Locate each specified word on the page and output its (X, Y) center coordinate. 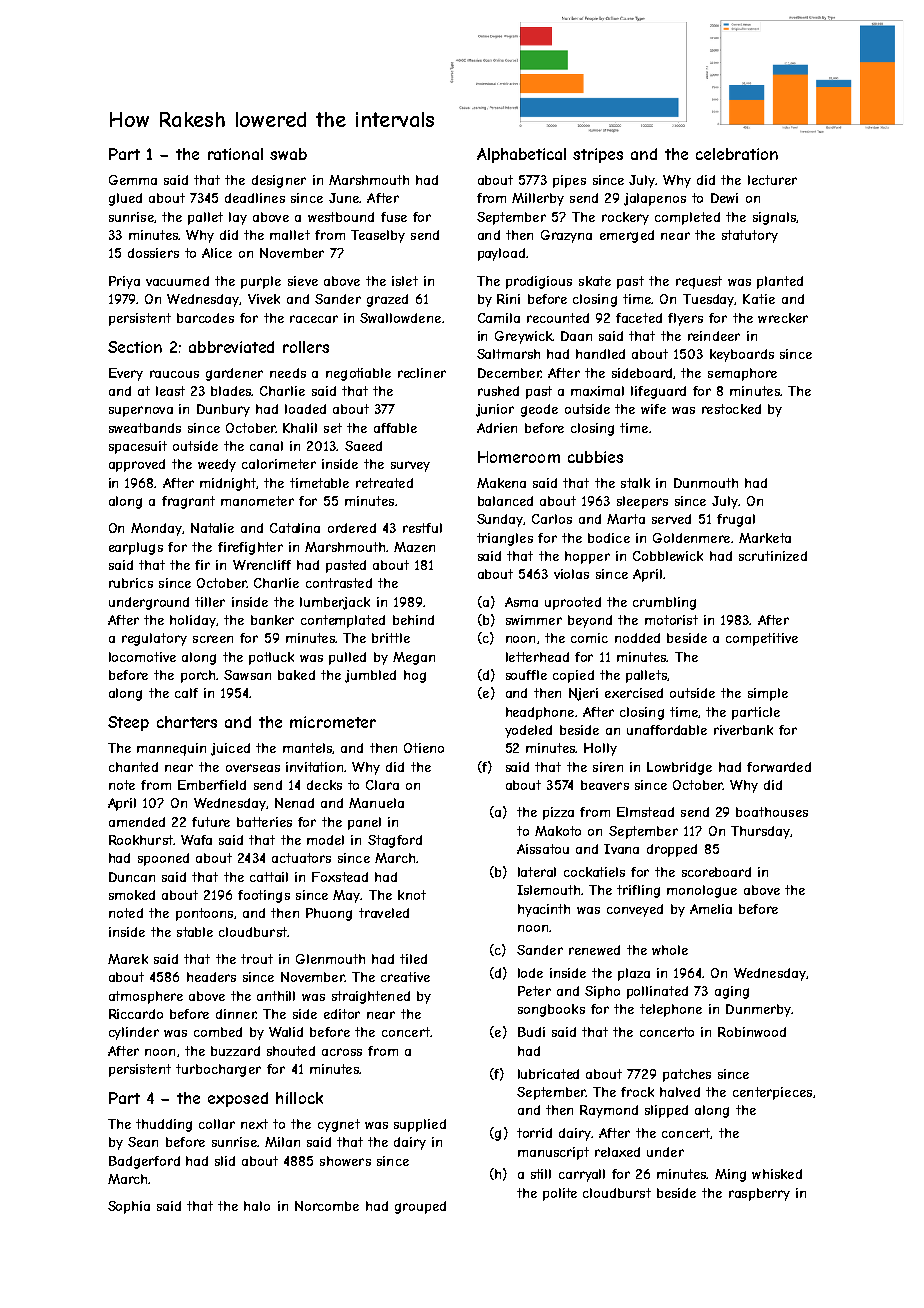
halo (257, 1206)
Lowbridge (679, 768)
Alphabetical (521, 155)
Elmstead (645, 812)
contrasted (339, 583)
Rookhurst (141, 840)
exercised (634, 693)
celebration (737, 154)
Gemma (133, 180)
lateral (537, 872)
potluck (271, 658)
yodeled (528, 731)
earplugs (136, 548)
